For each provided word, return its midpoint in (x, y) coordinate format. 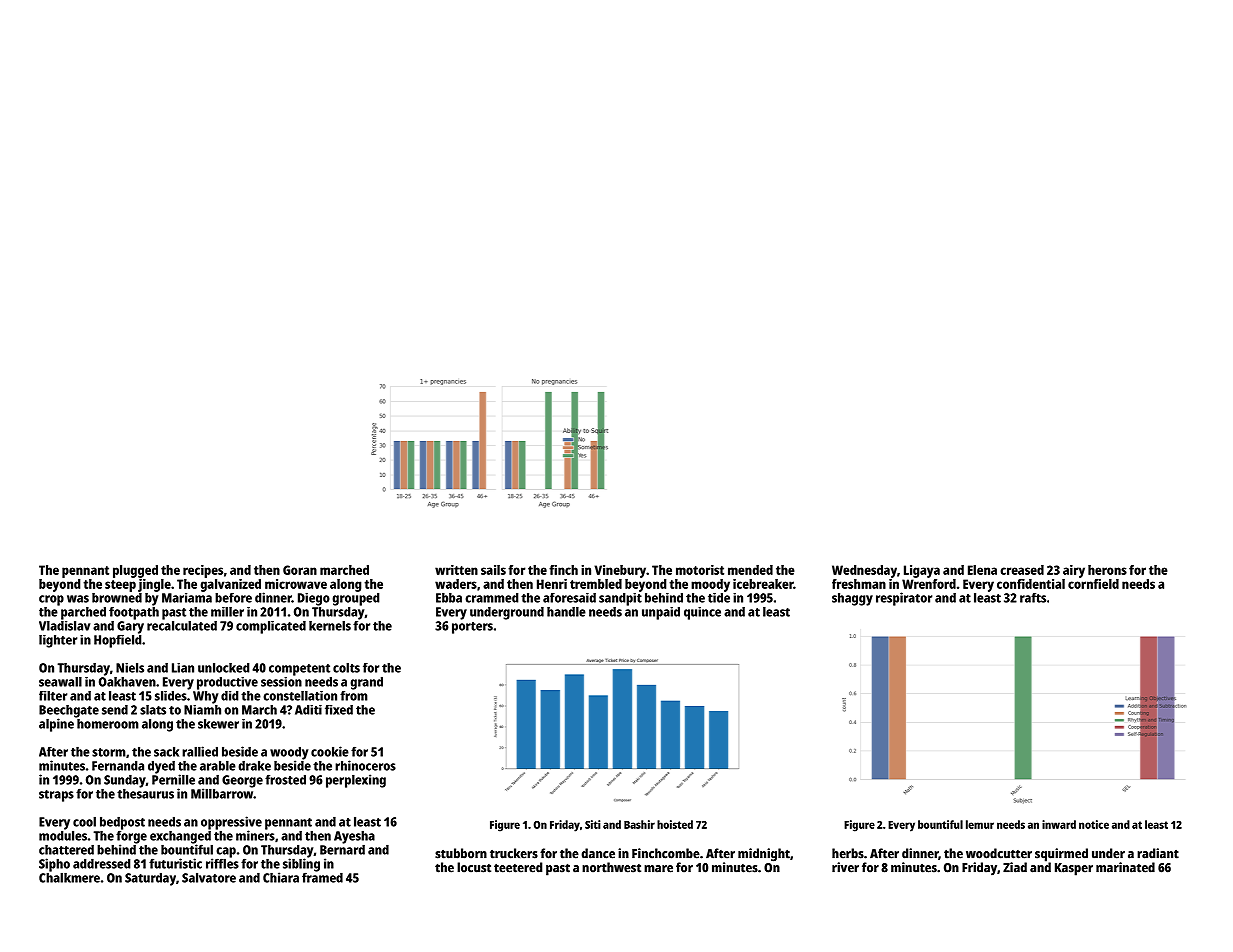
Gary (130, 627)
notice (1094, 824)
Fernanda (118, 765)
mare (658, 869)
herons (1107, 570)
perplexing (356, 781)
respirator (904, 599)
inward (1059, 824)
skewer (218, 724)
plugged (135, 571)
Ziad (1015, 867)
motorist (700, 570)
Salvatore (209, 877)
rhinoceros (365, 765)
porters (472, 628)
